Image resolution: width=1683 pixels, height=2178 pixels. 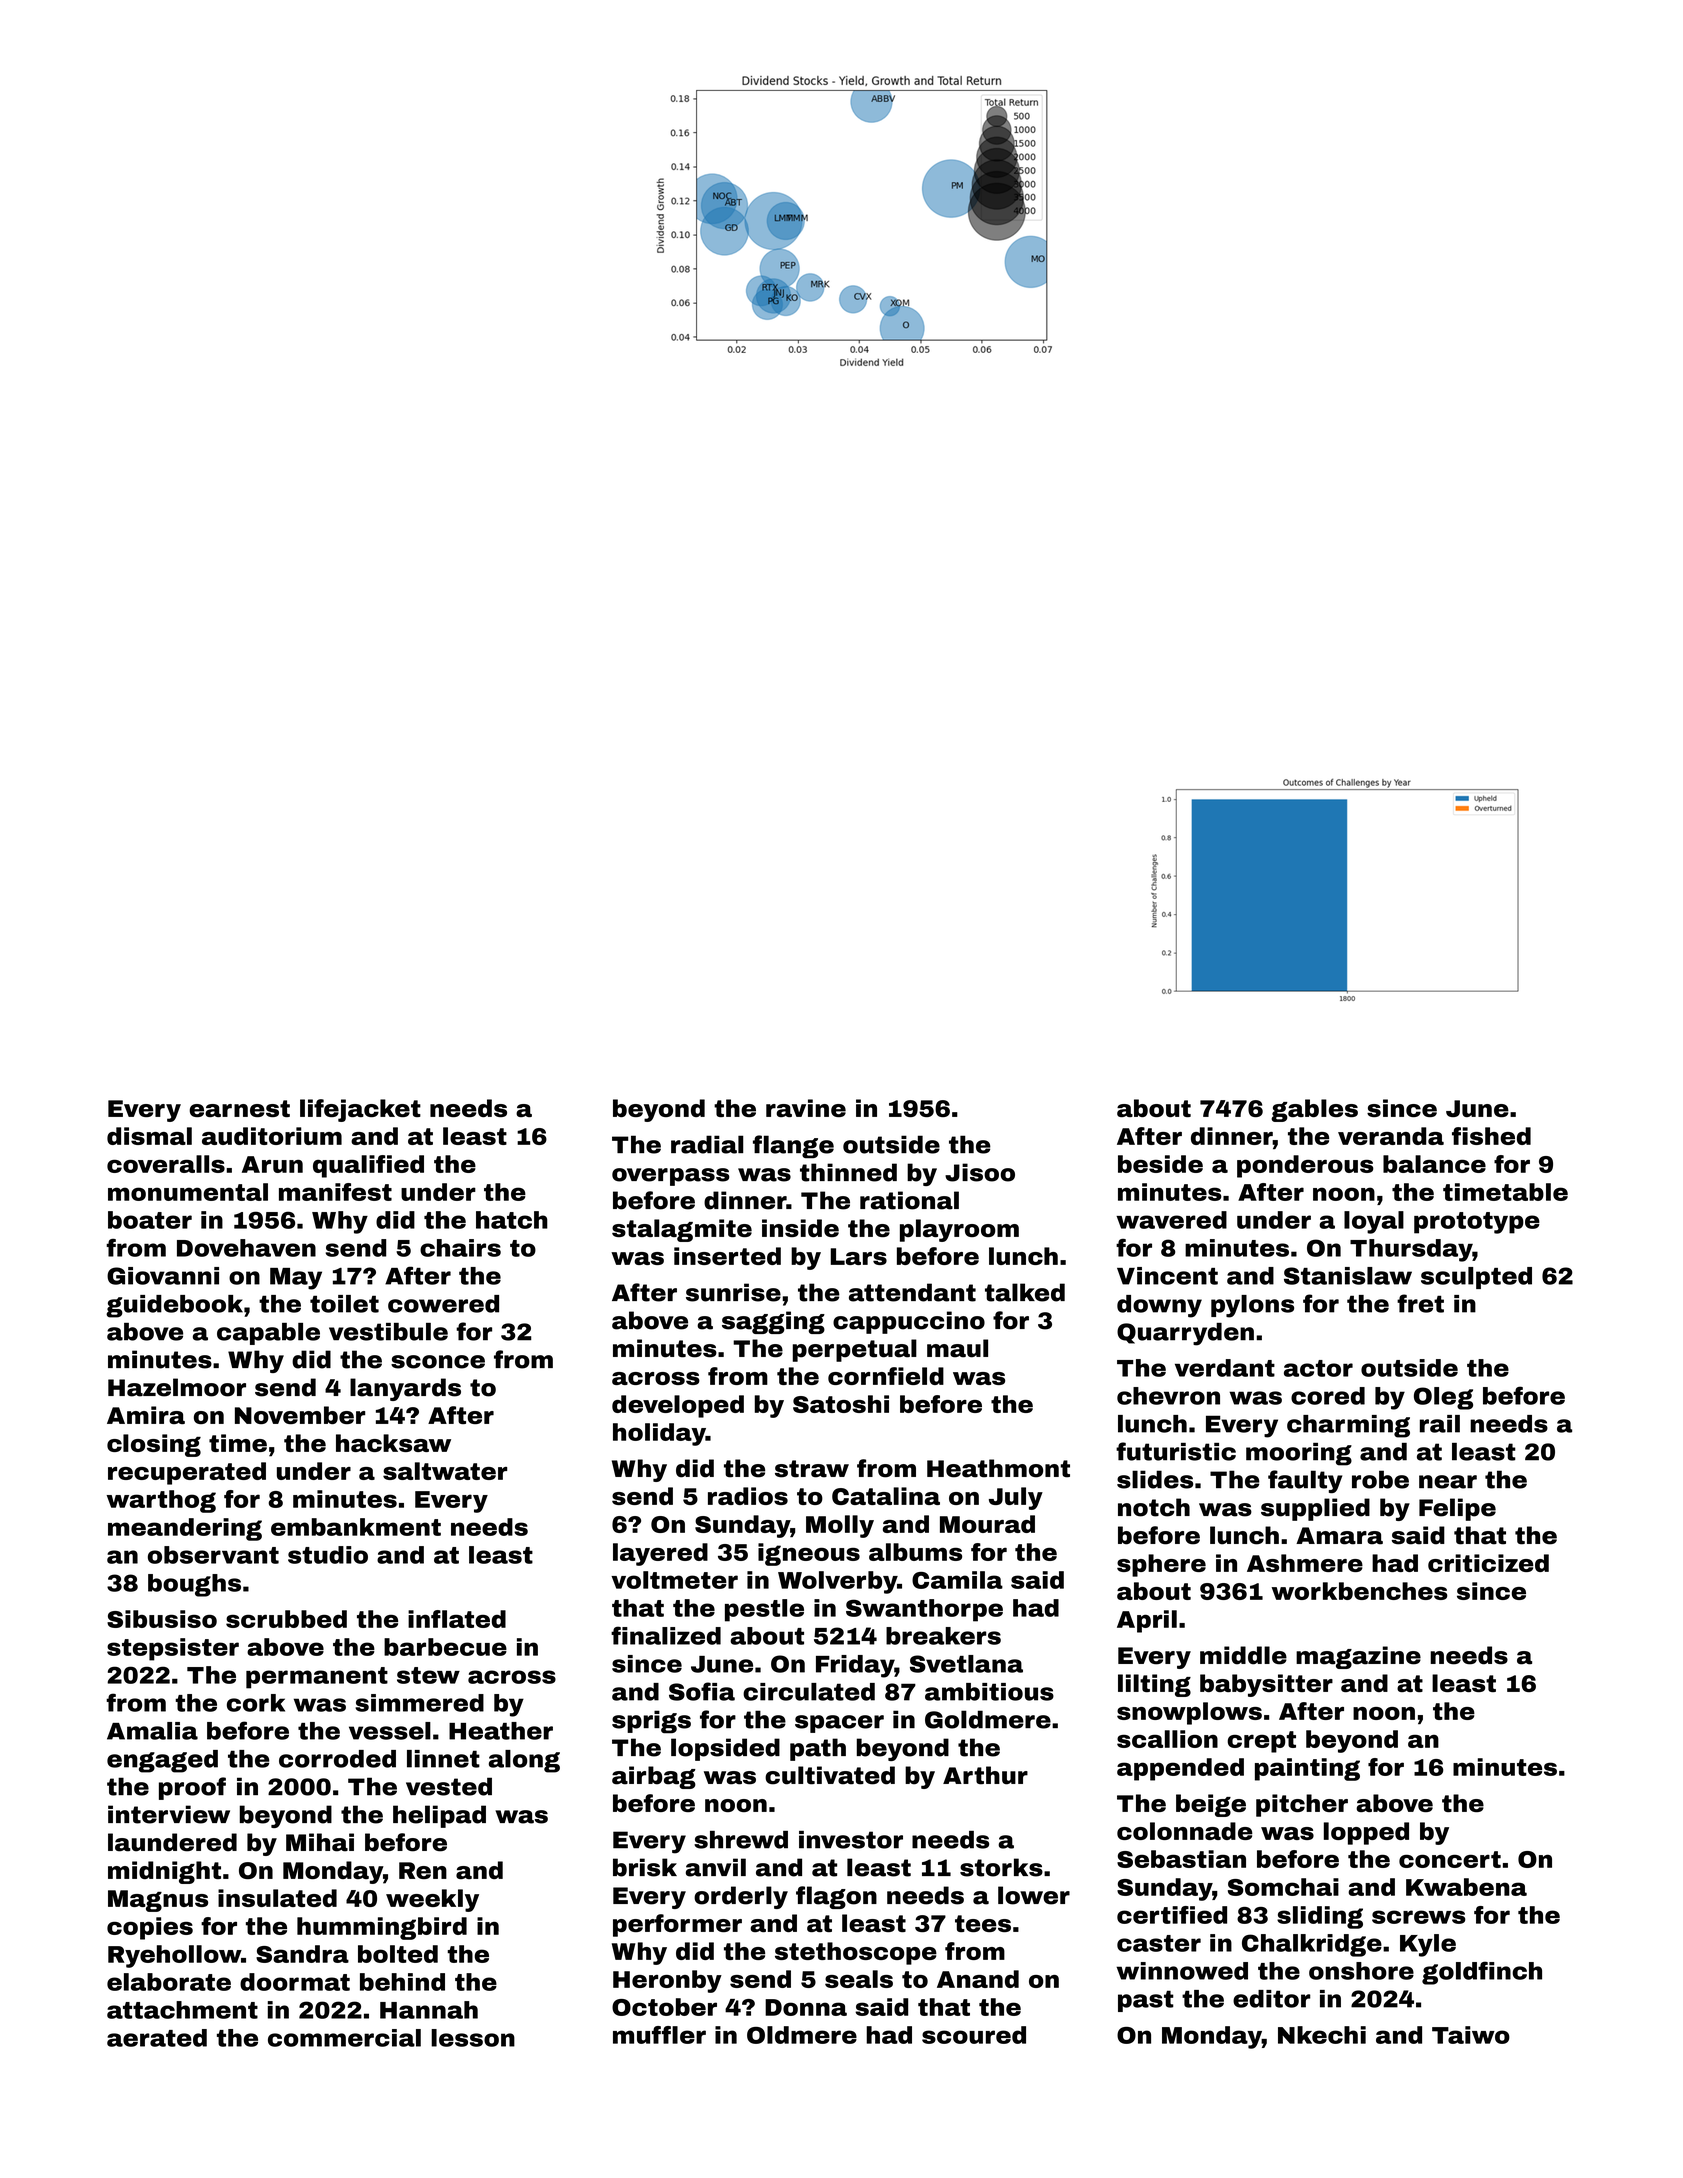 I want to click on earnest, so click(x=239, y=1108).
